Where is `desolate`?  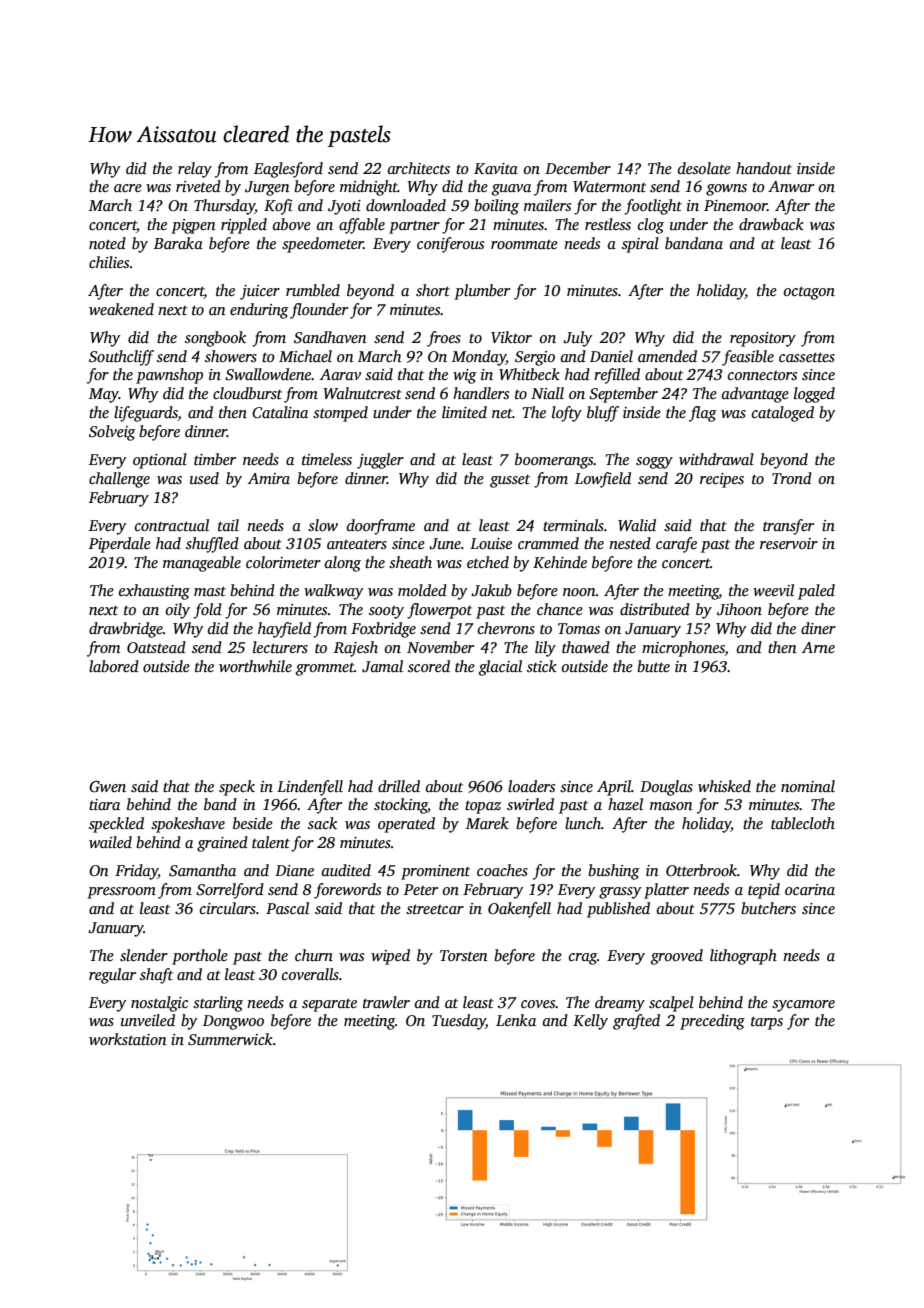 desolate is located at coordinates (704, 168).
